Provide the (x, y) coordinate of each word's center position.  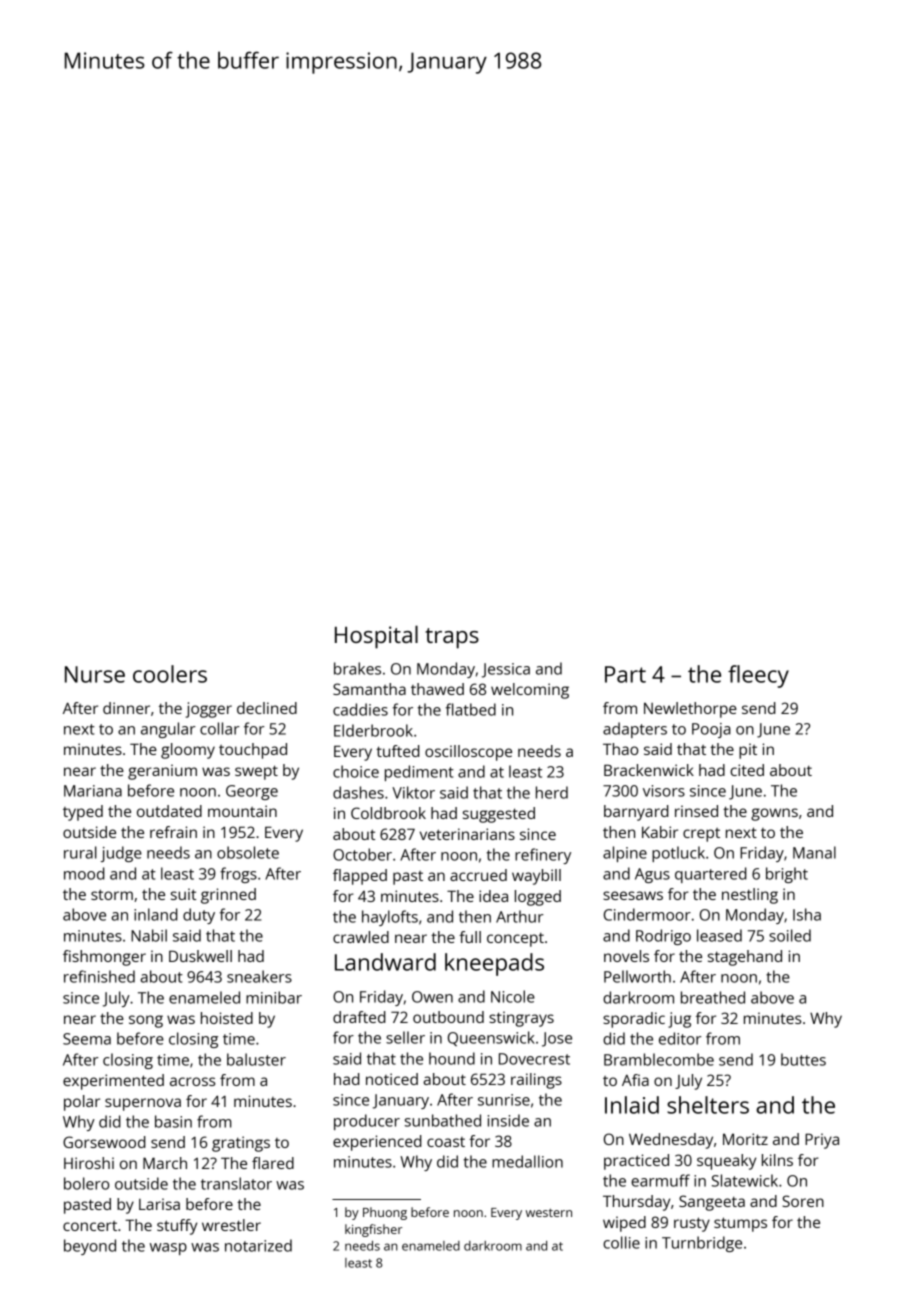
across (192, 1081)
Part (625, 674)
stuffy (177, 1227)
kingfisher (373, 1230)
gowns (774, 814)
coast (446, 1142)
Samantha (369, 689)
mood (84, 873)
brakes (357, 668)
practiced (636, 1162)
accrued (478, 875)
